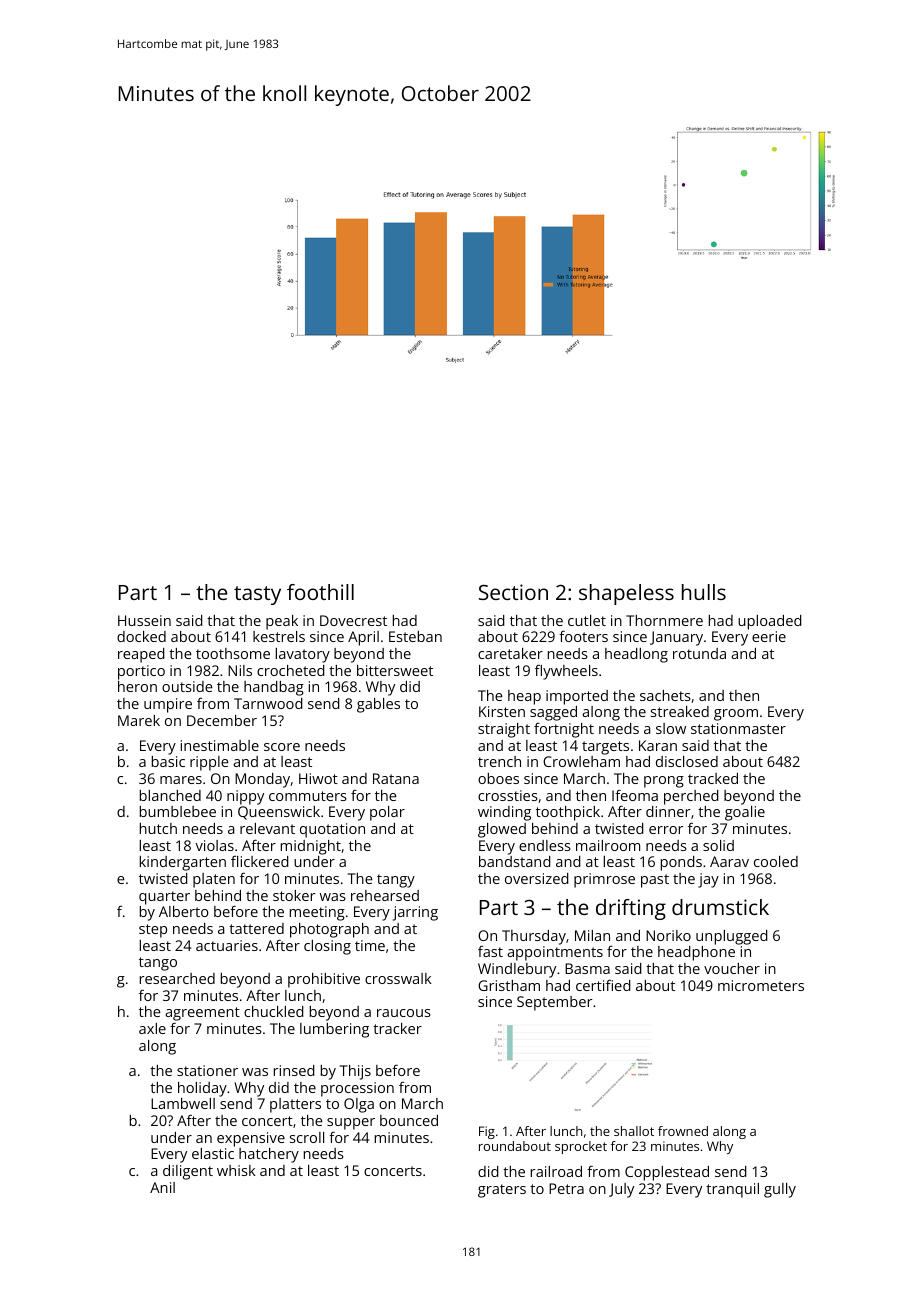 The width and height of the screenshot is (924, 1308). I want to click on Esteban, so click(415, 636).
